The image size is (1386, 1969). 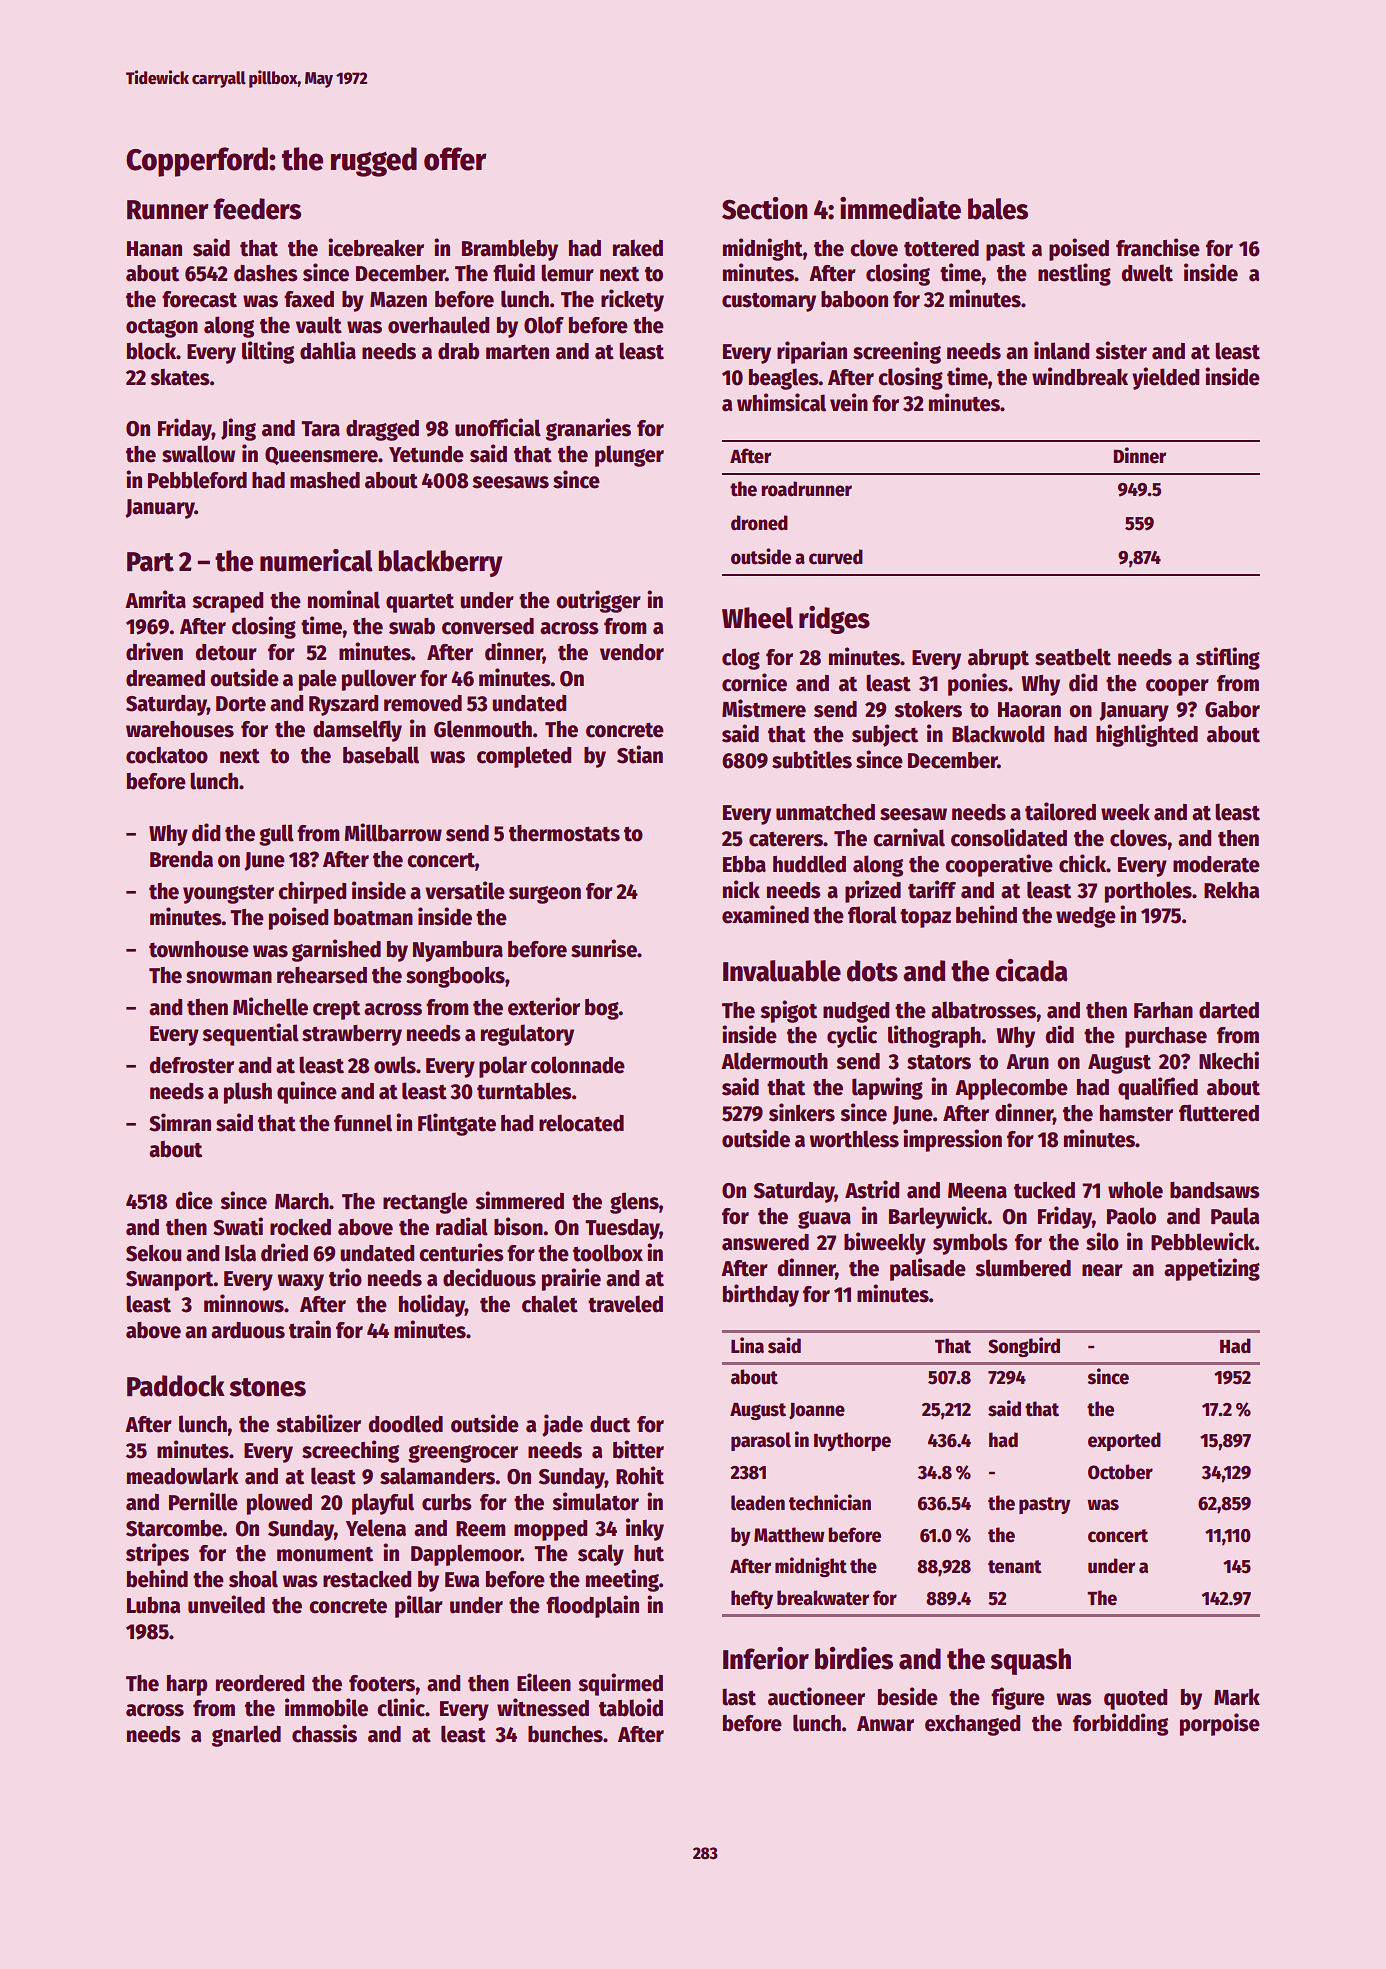 What do you see at coordinates (849, 402) in the document?
I see `vein` at bounding box center [849, 402].
